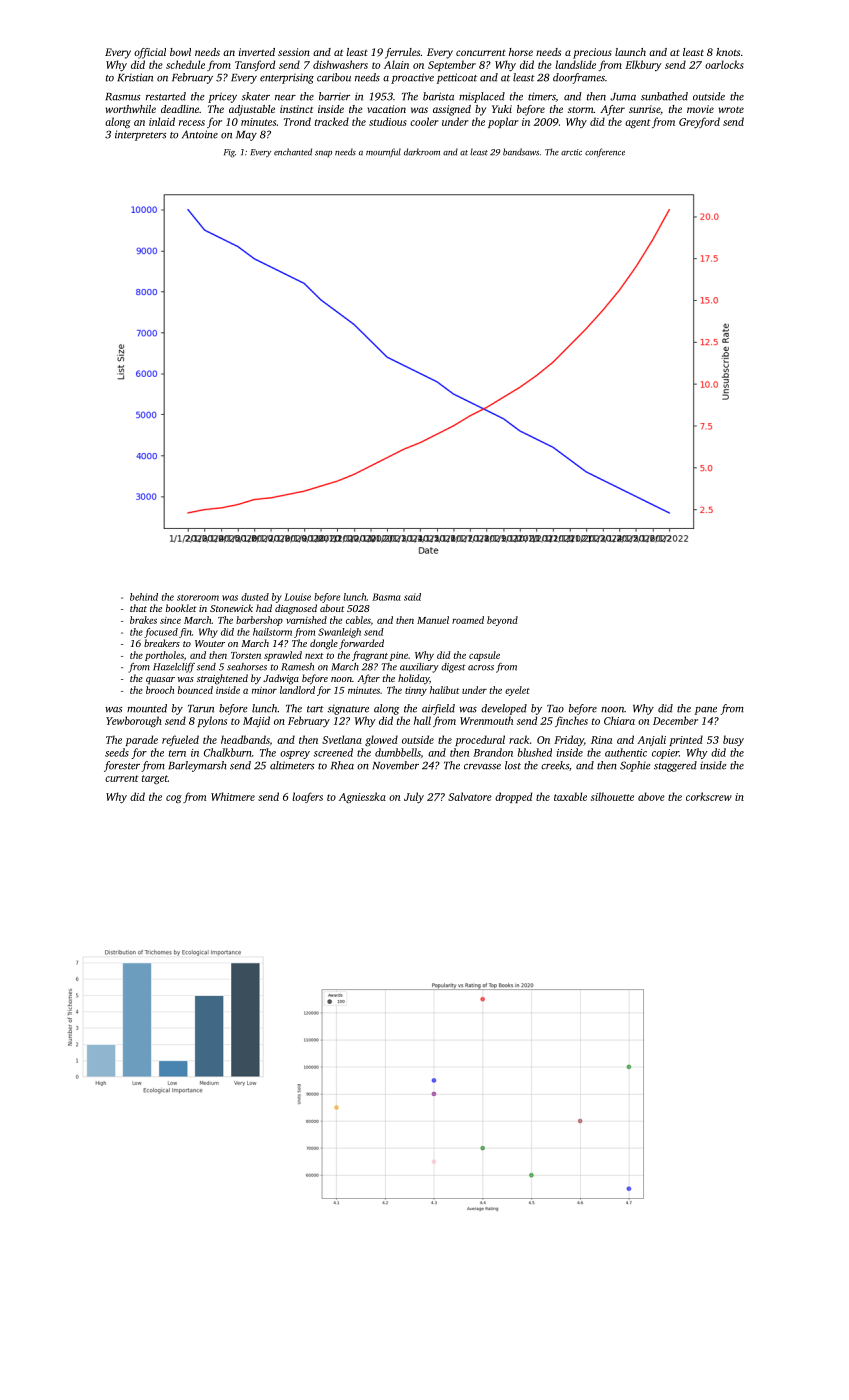  Describe the element at coordinates (705, 711) in the screenshot. I see `pane` at that location.
